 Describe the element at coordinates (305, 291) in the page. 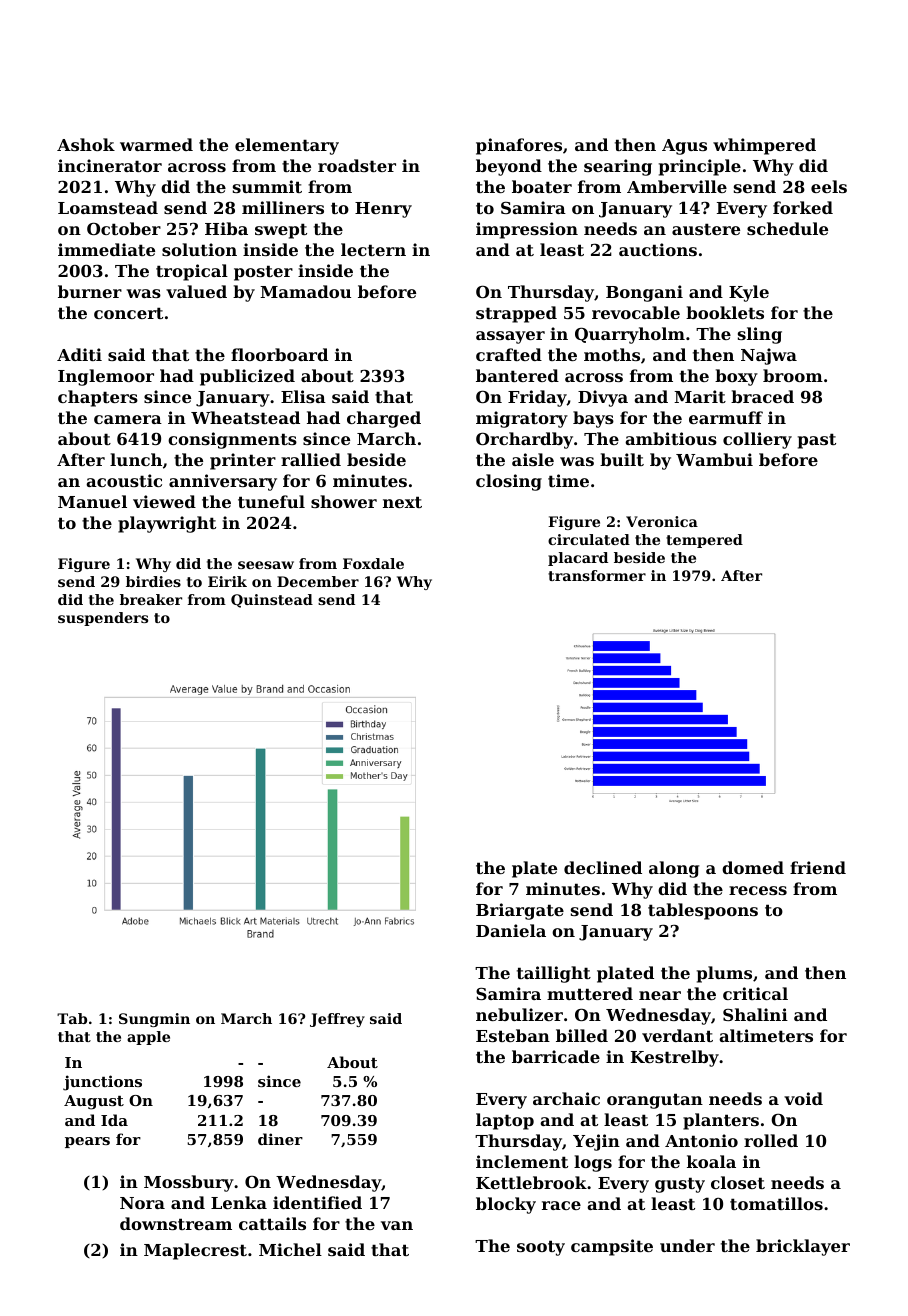

I see `Mamadou` at that location.
